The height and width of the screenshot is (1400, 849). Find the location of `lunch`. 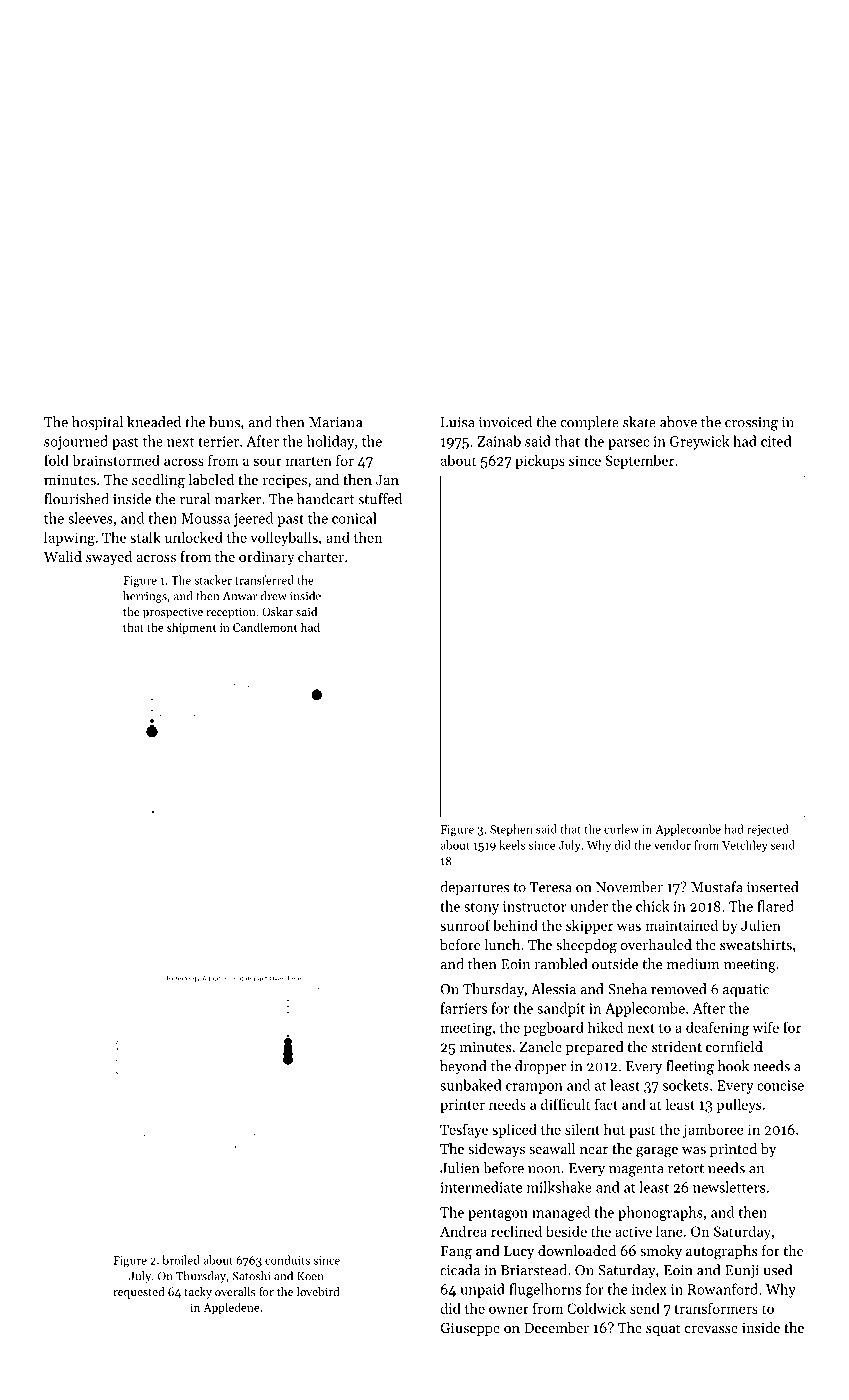

lunch is located at coordinates (502, 944).
